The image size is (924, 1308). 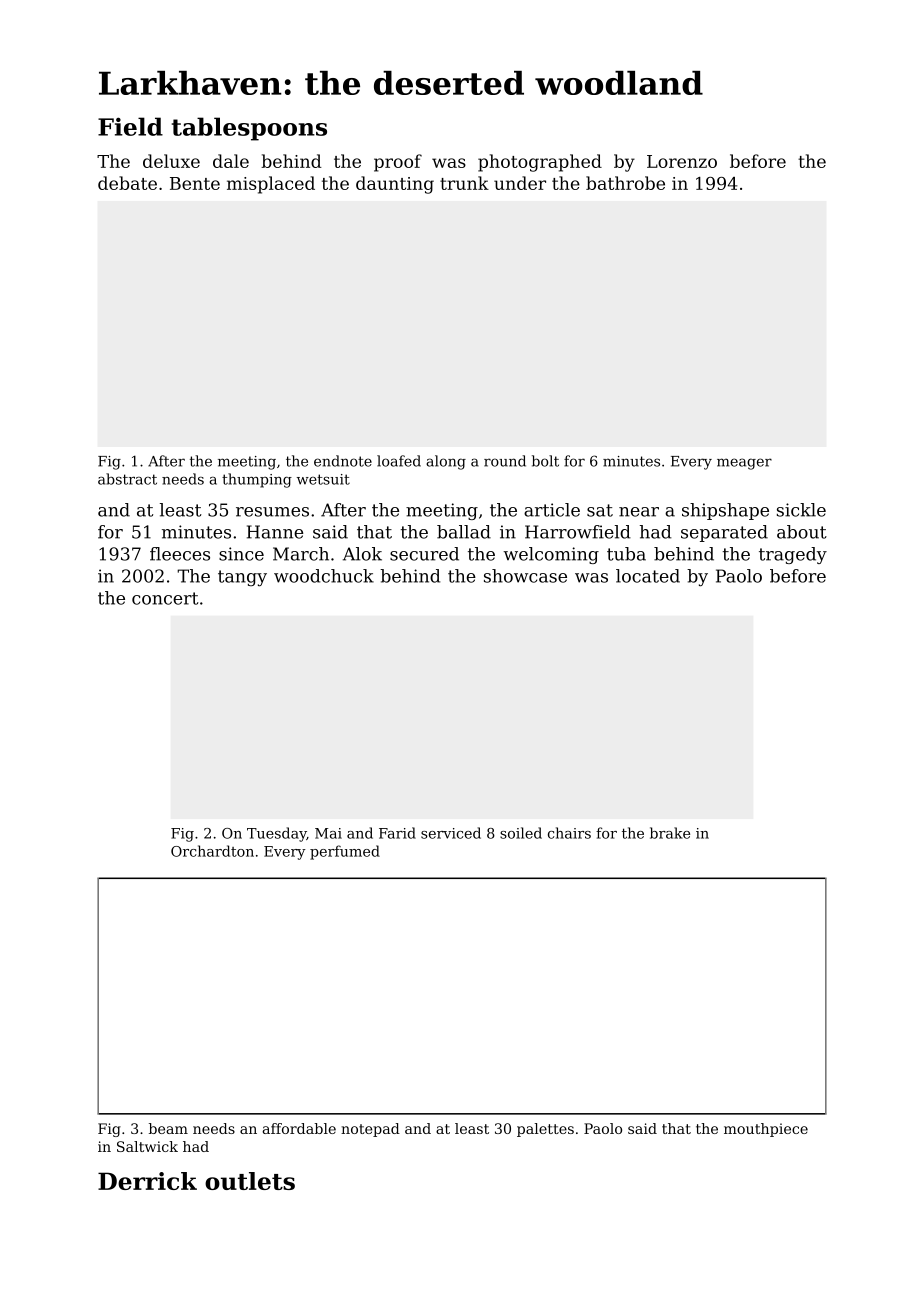 What do you see at coordinates (682, 161) in the document?
I see `Lorenzo` at bounding box center [682, 161].
